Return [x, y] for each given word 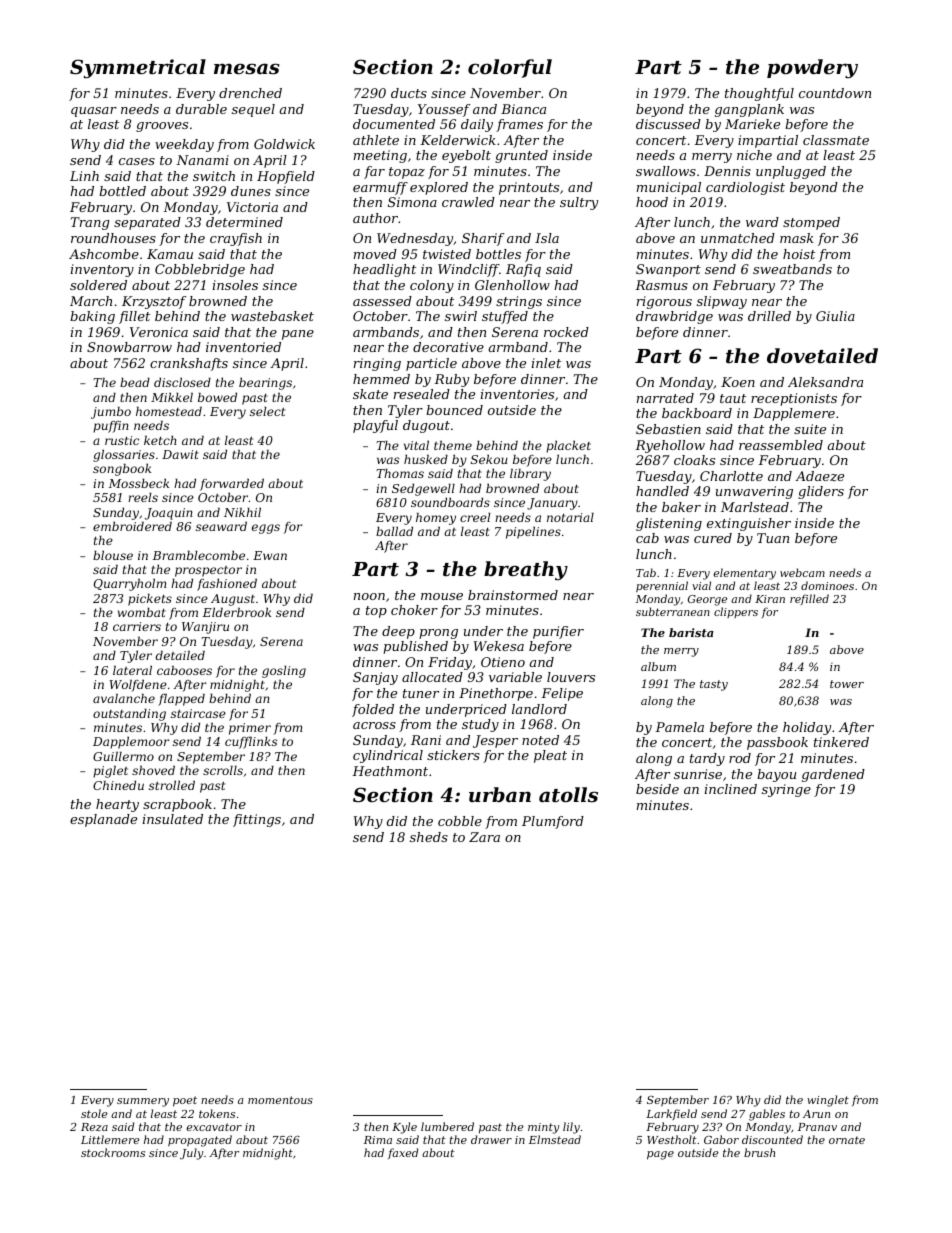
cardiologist [745, 188]
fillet [134, 317]
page [660, 1155]
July [191, 1154]
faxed [403, 1153]
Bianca [523, 109]
